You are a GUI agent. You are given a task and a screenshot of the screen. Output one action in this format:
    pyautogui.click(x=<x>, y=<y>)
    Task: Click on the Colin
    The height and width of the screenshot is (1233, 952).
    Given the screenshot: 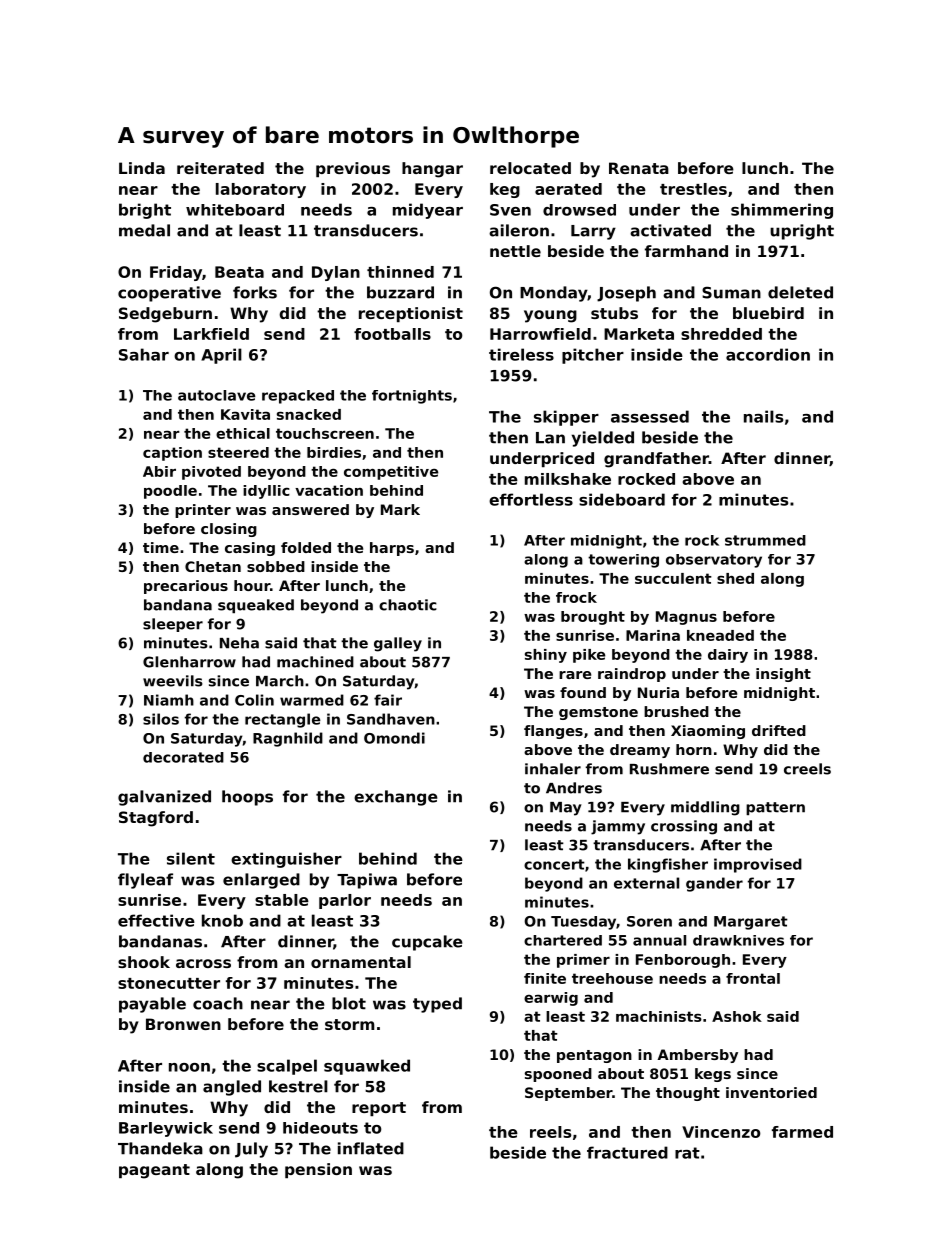 What is the action you would take?
    pyautogui.click(x=254, y=700)
